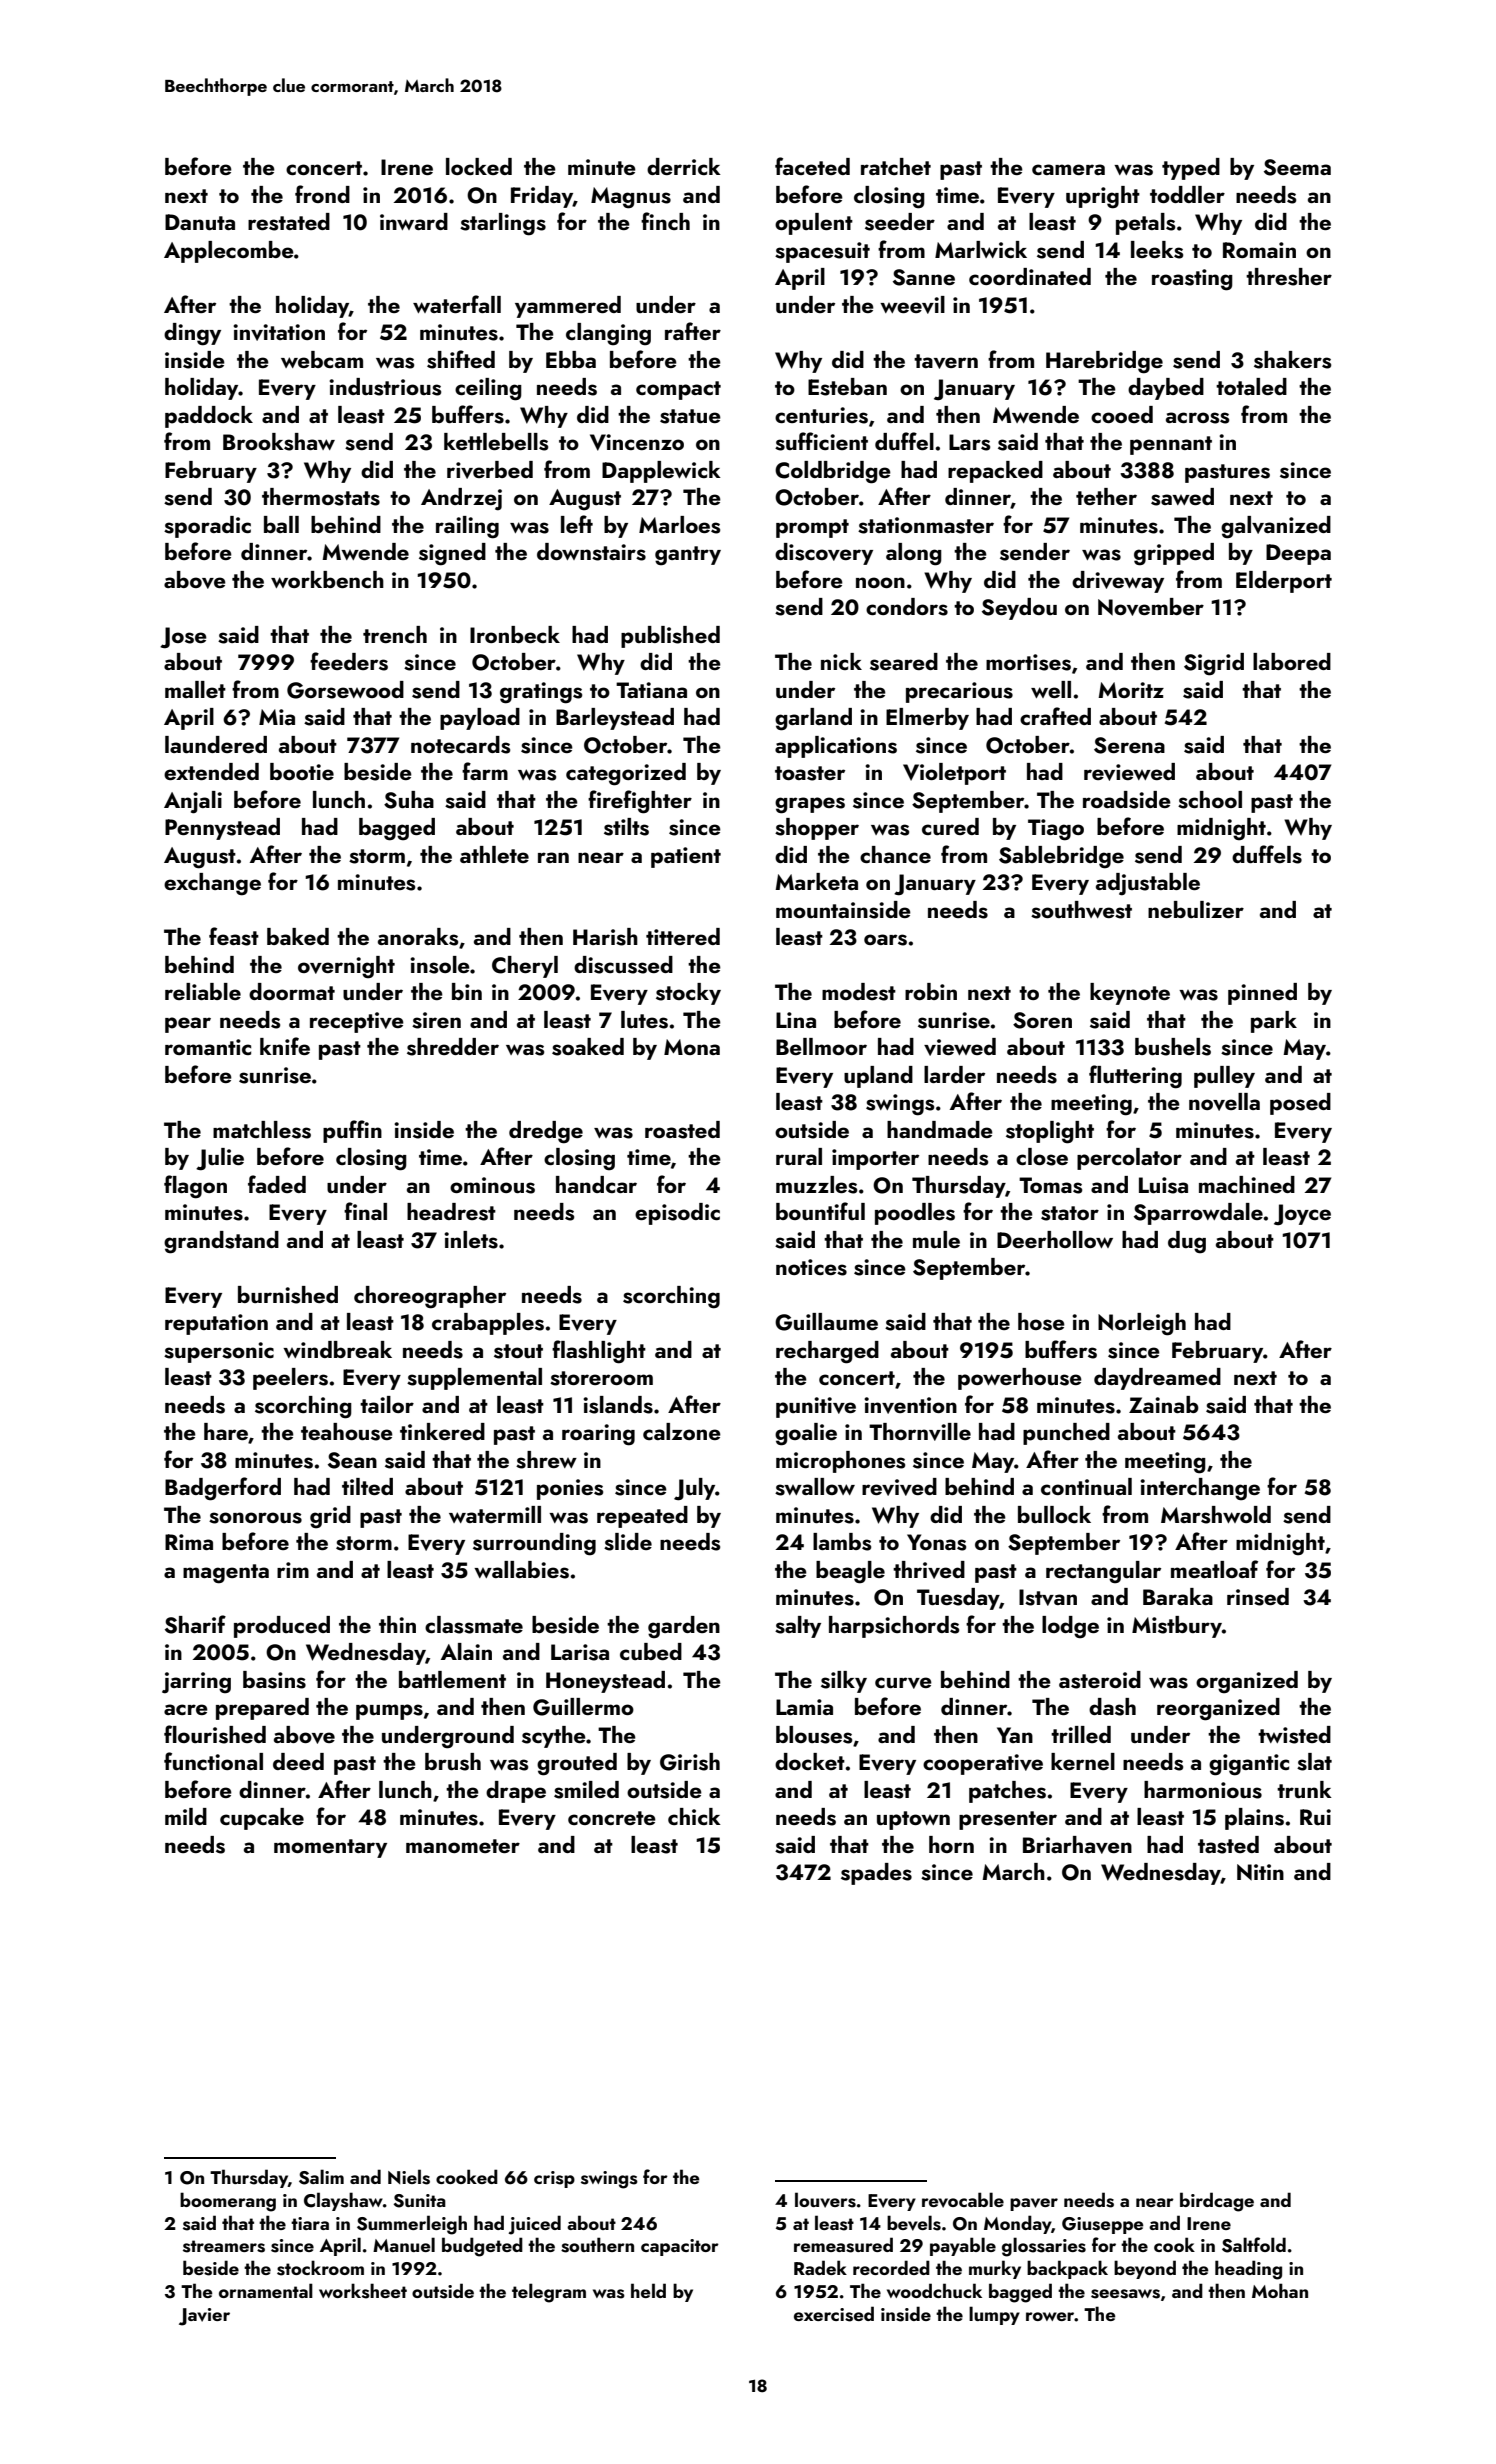 The height and width of the screenshot is (2464, 1496). What do you see at coordinates (686, 857) in the screenshot?
I see `patient` at bounding box center [686, 857].
